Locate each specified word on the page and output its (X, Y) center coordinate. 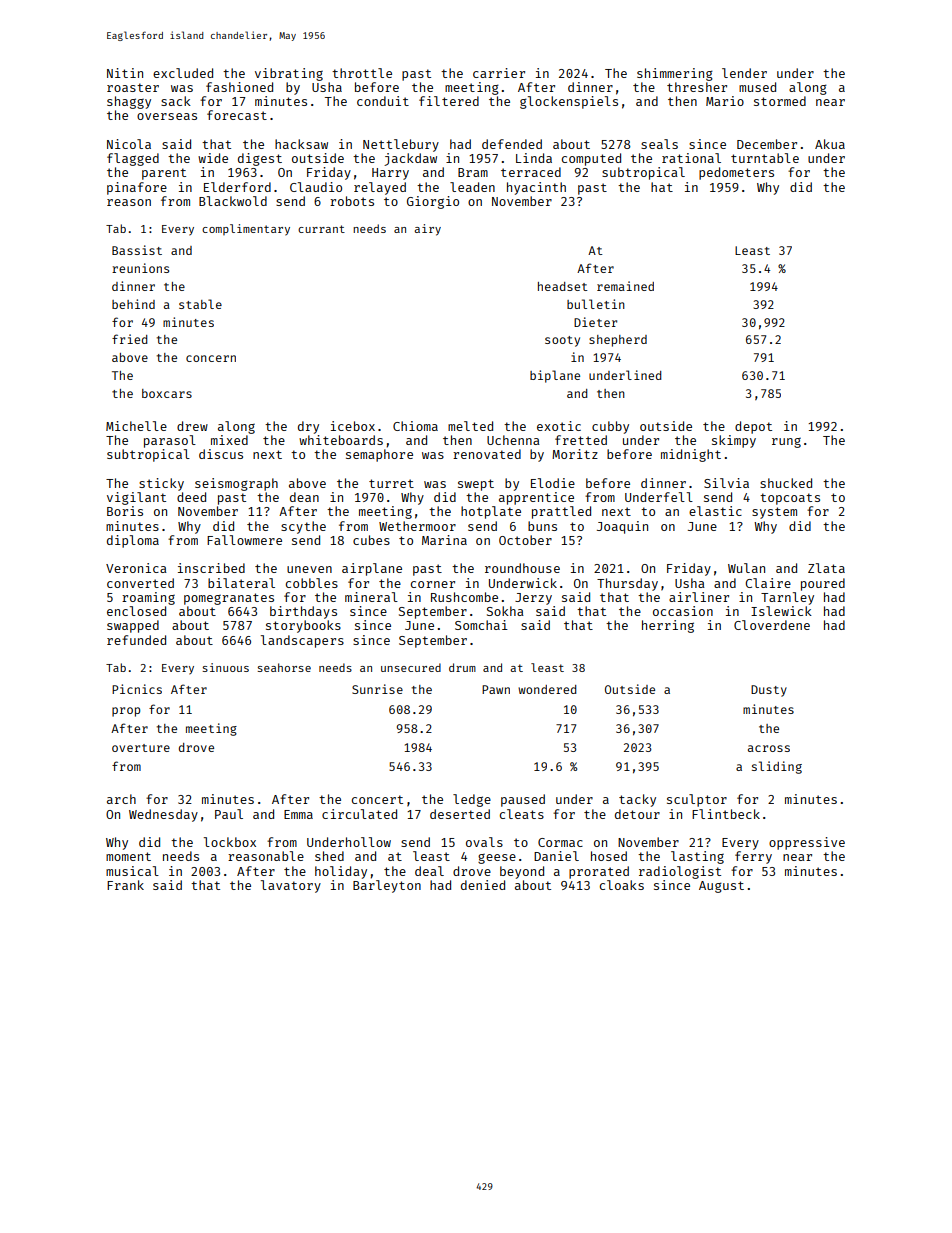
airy (427, 230)
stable (200, 304)
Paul (229, 814)
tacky (637, 800)
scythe (303, 527)
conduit (383, 101)
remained (625, 286)
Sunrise (377, 689)
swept (476, 485)
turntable (765, 158)
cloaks (622, 885)
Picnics (137, 689)
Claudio (316, 187)
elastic (715, 511)
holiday (341, 872)
